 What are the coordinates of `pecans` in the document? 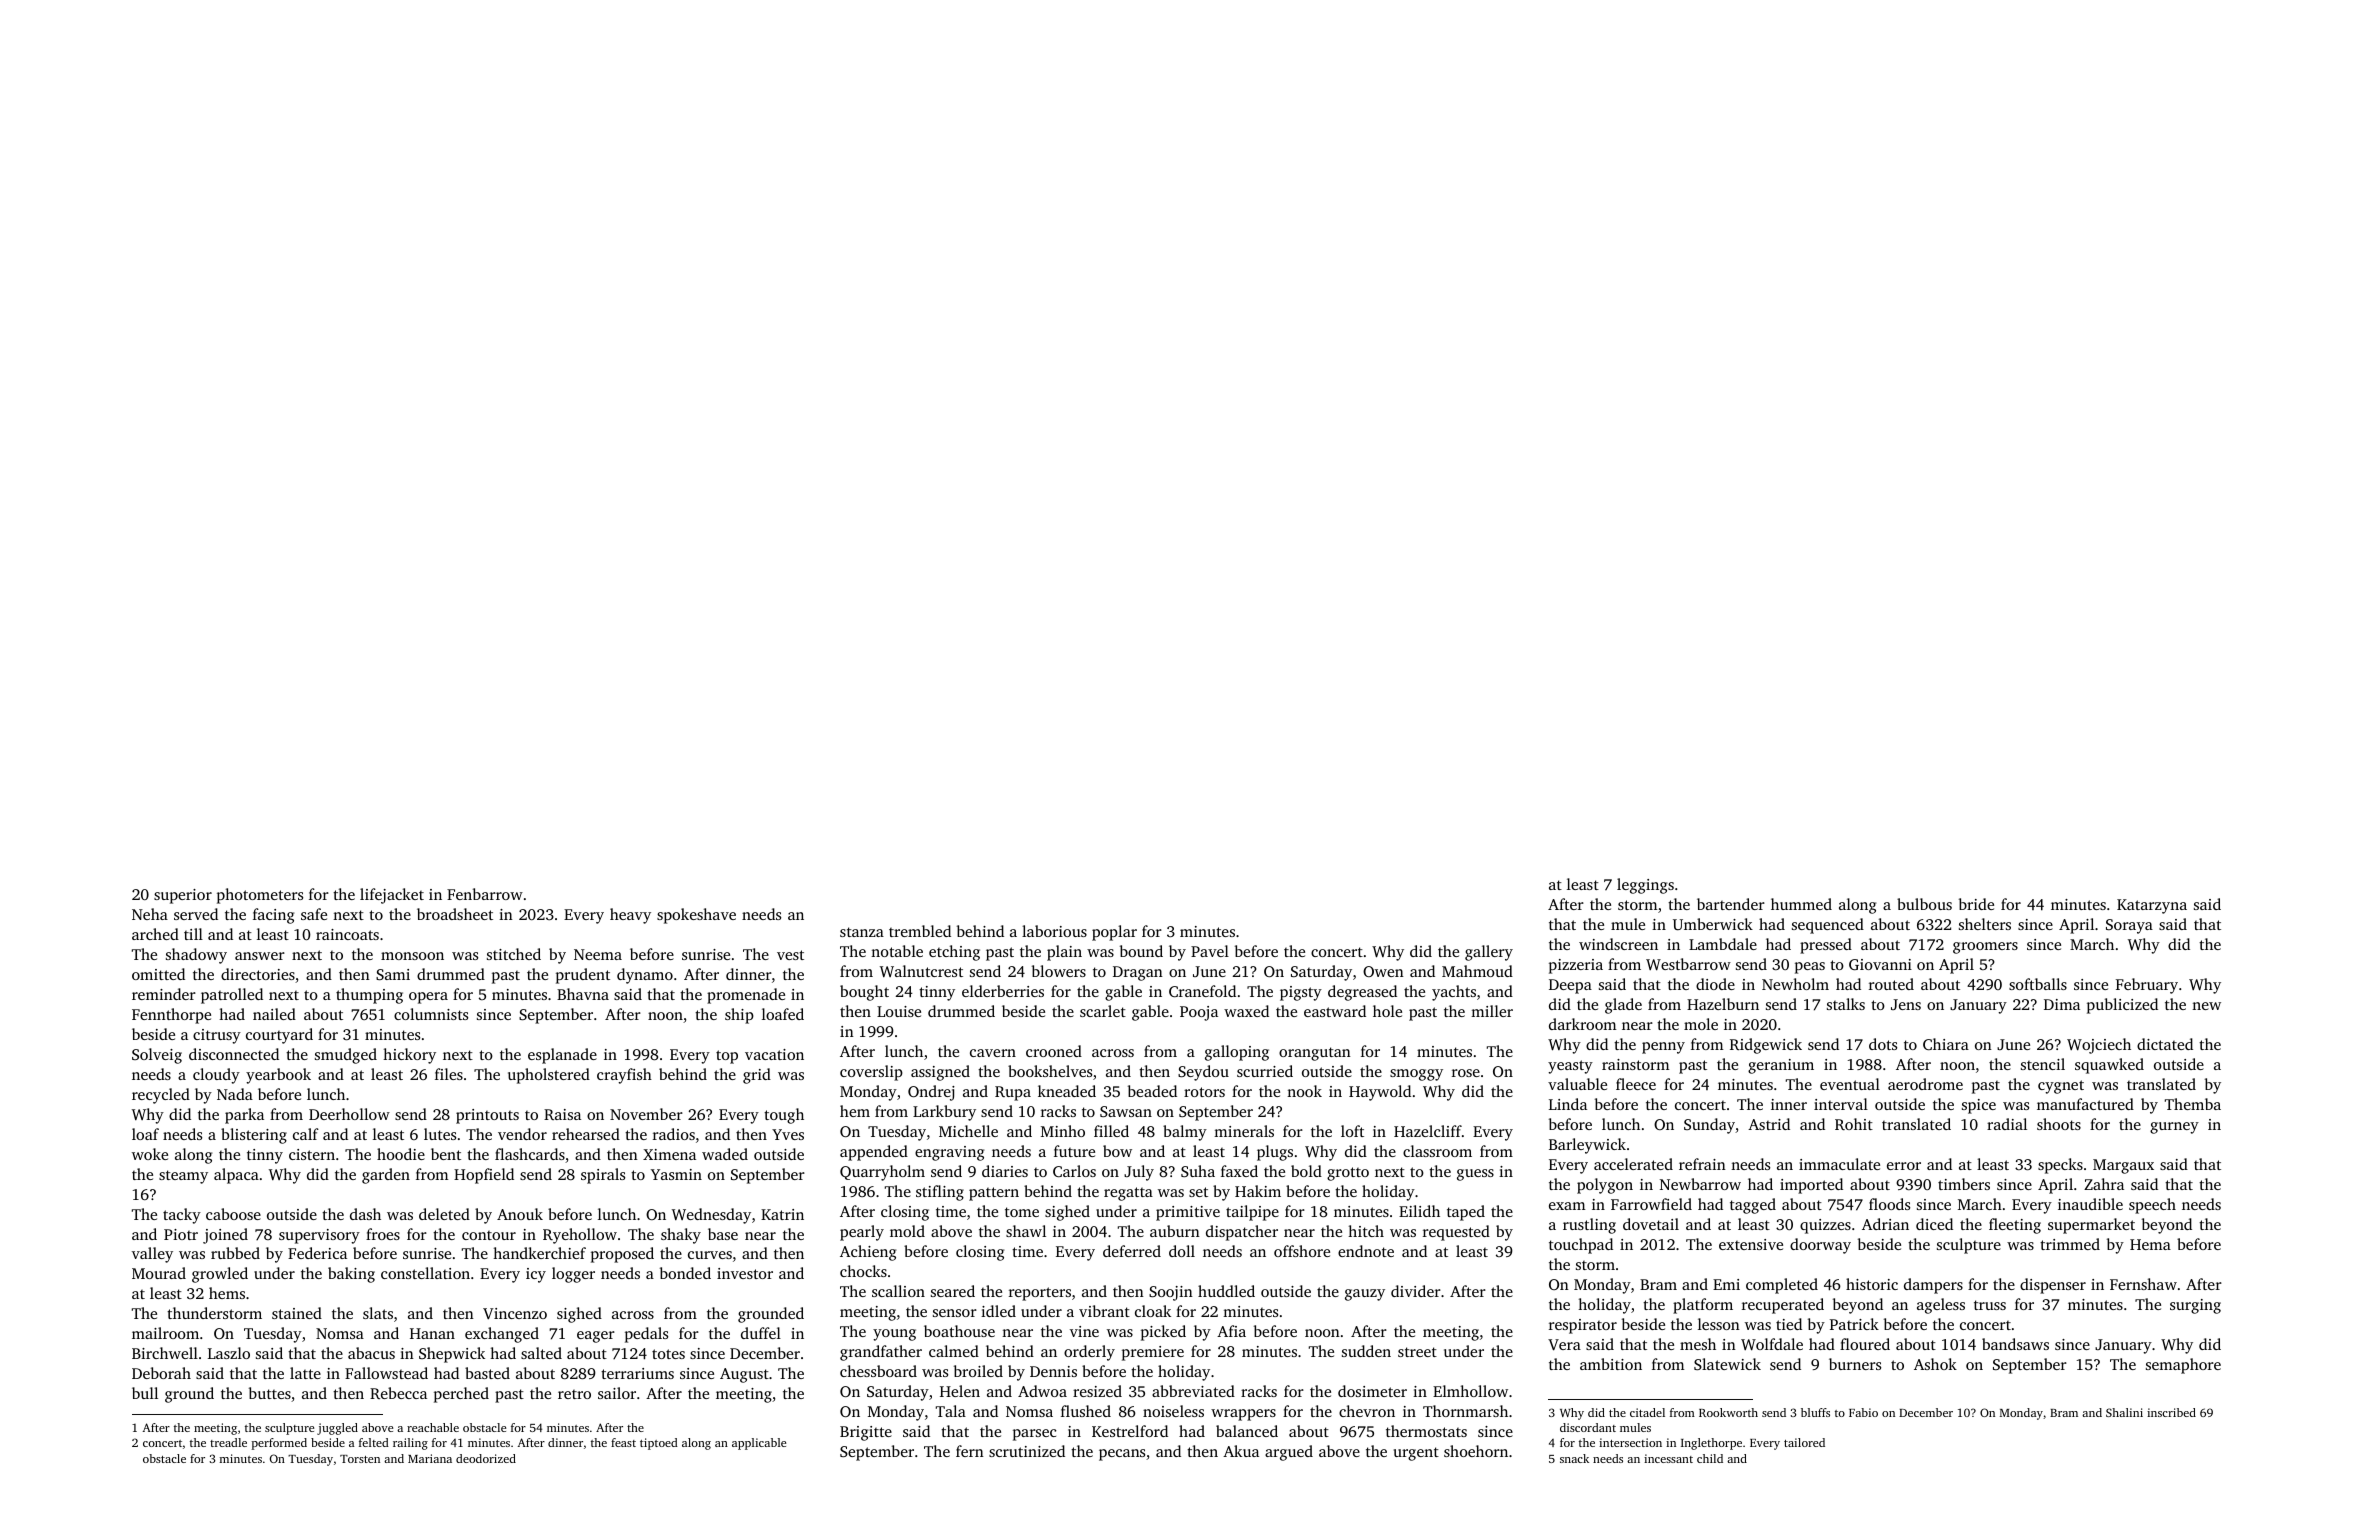 It's located at (1122, 1455).
